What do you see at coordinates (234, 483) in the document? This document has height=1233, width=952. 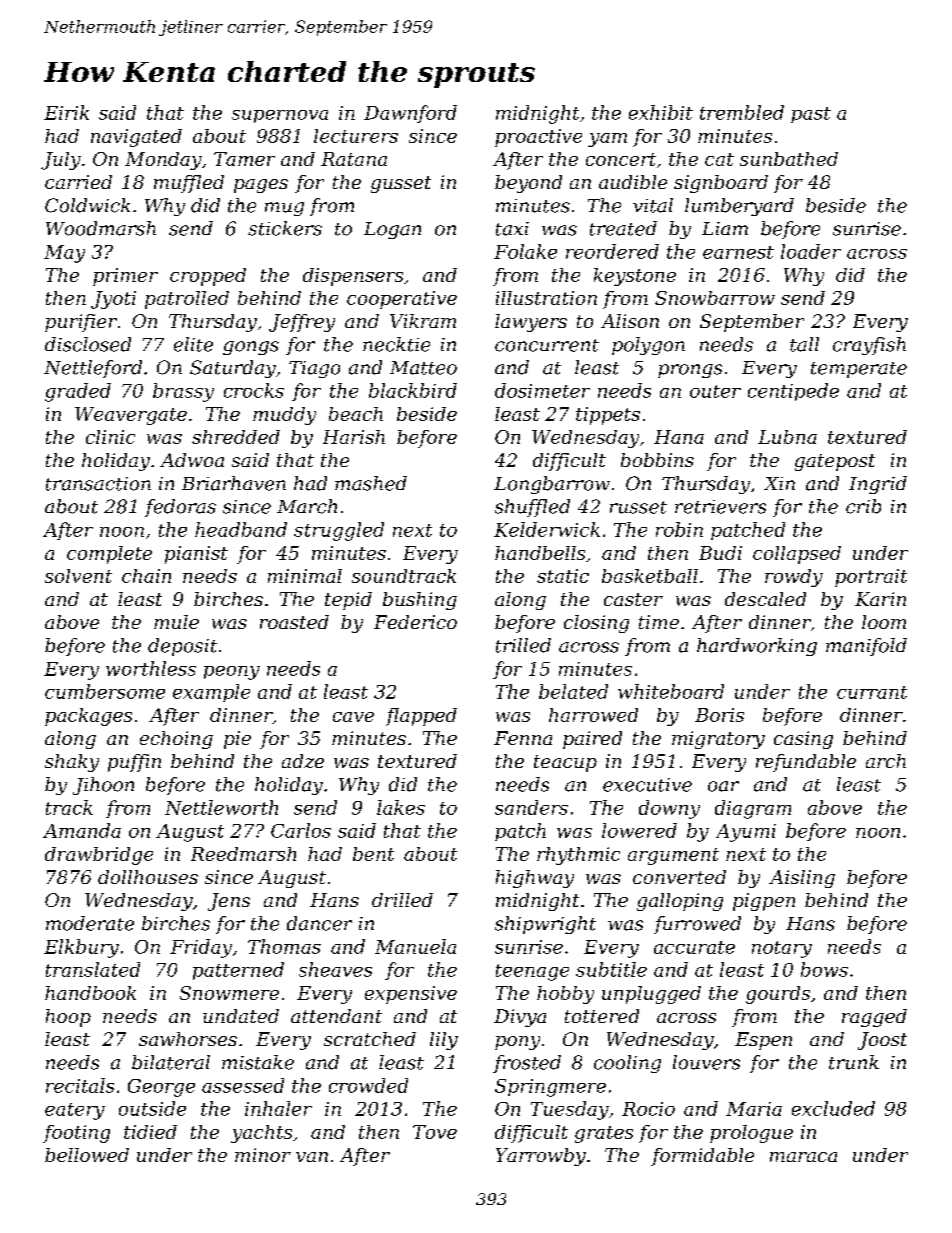 I see `Briarhaven` at bounding box center [234, 483].
